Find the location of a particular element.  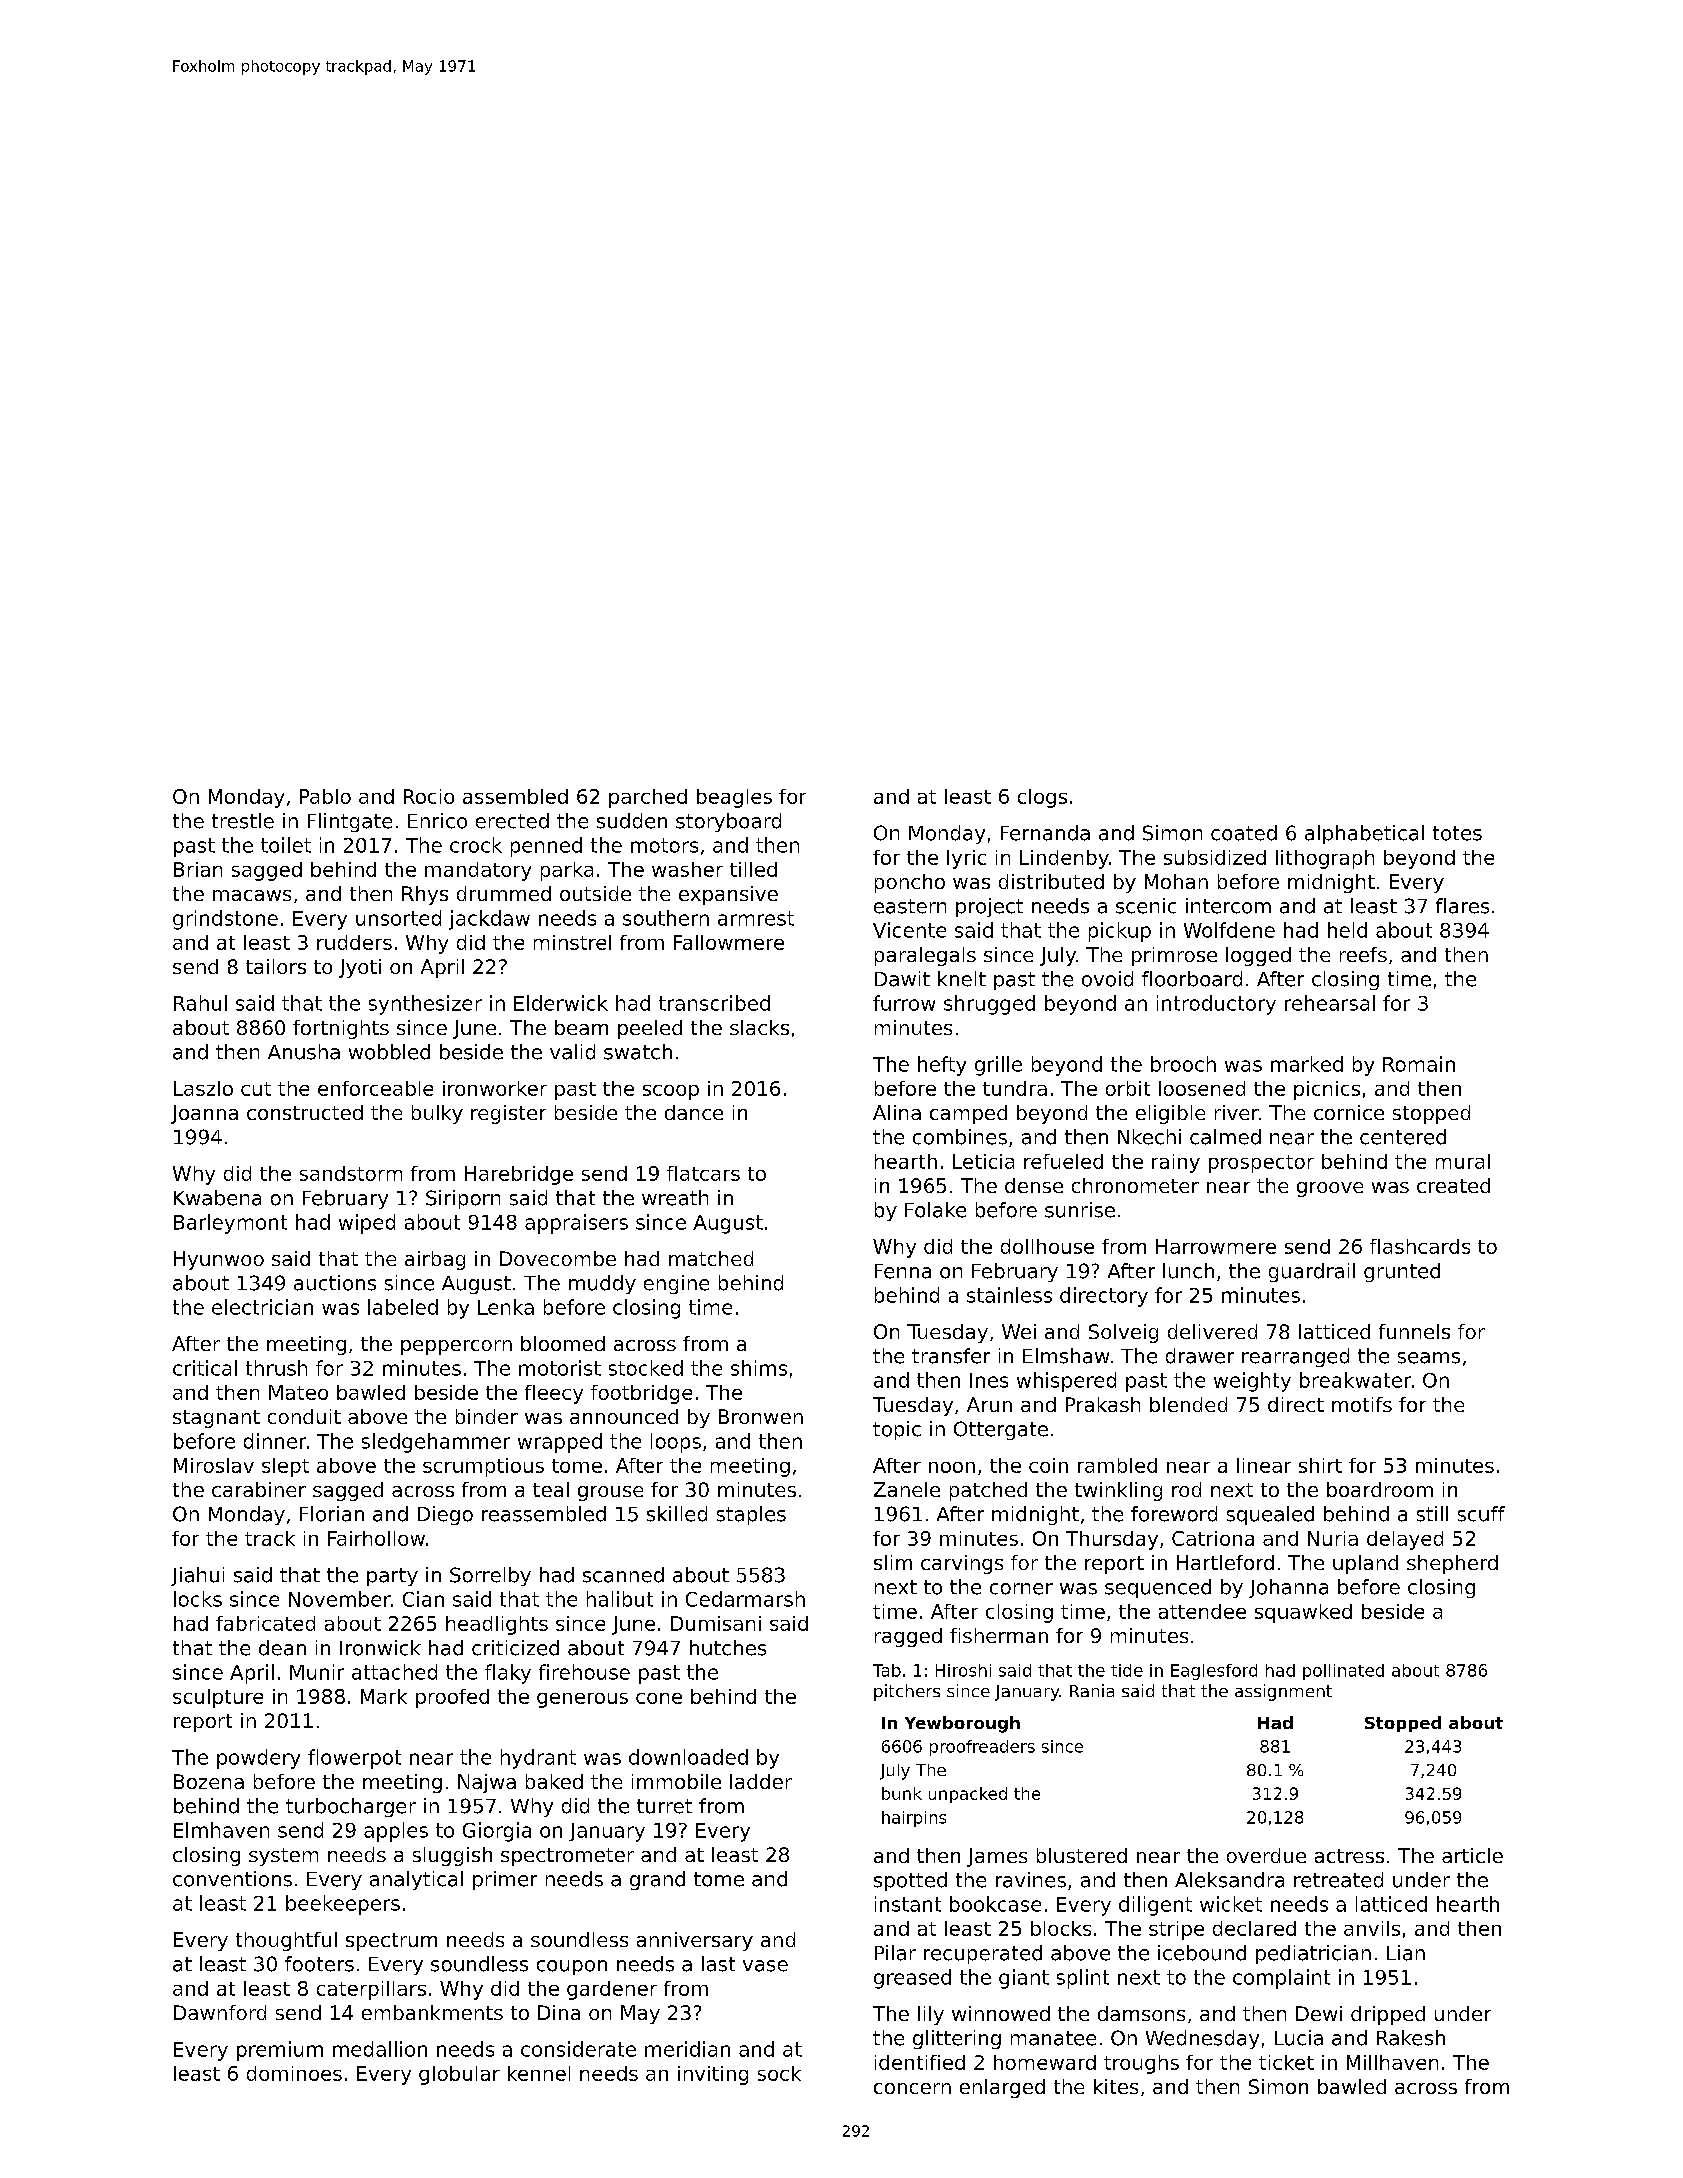

Bronwen is located at coordinates (761, 1416).
